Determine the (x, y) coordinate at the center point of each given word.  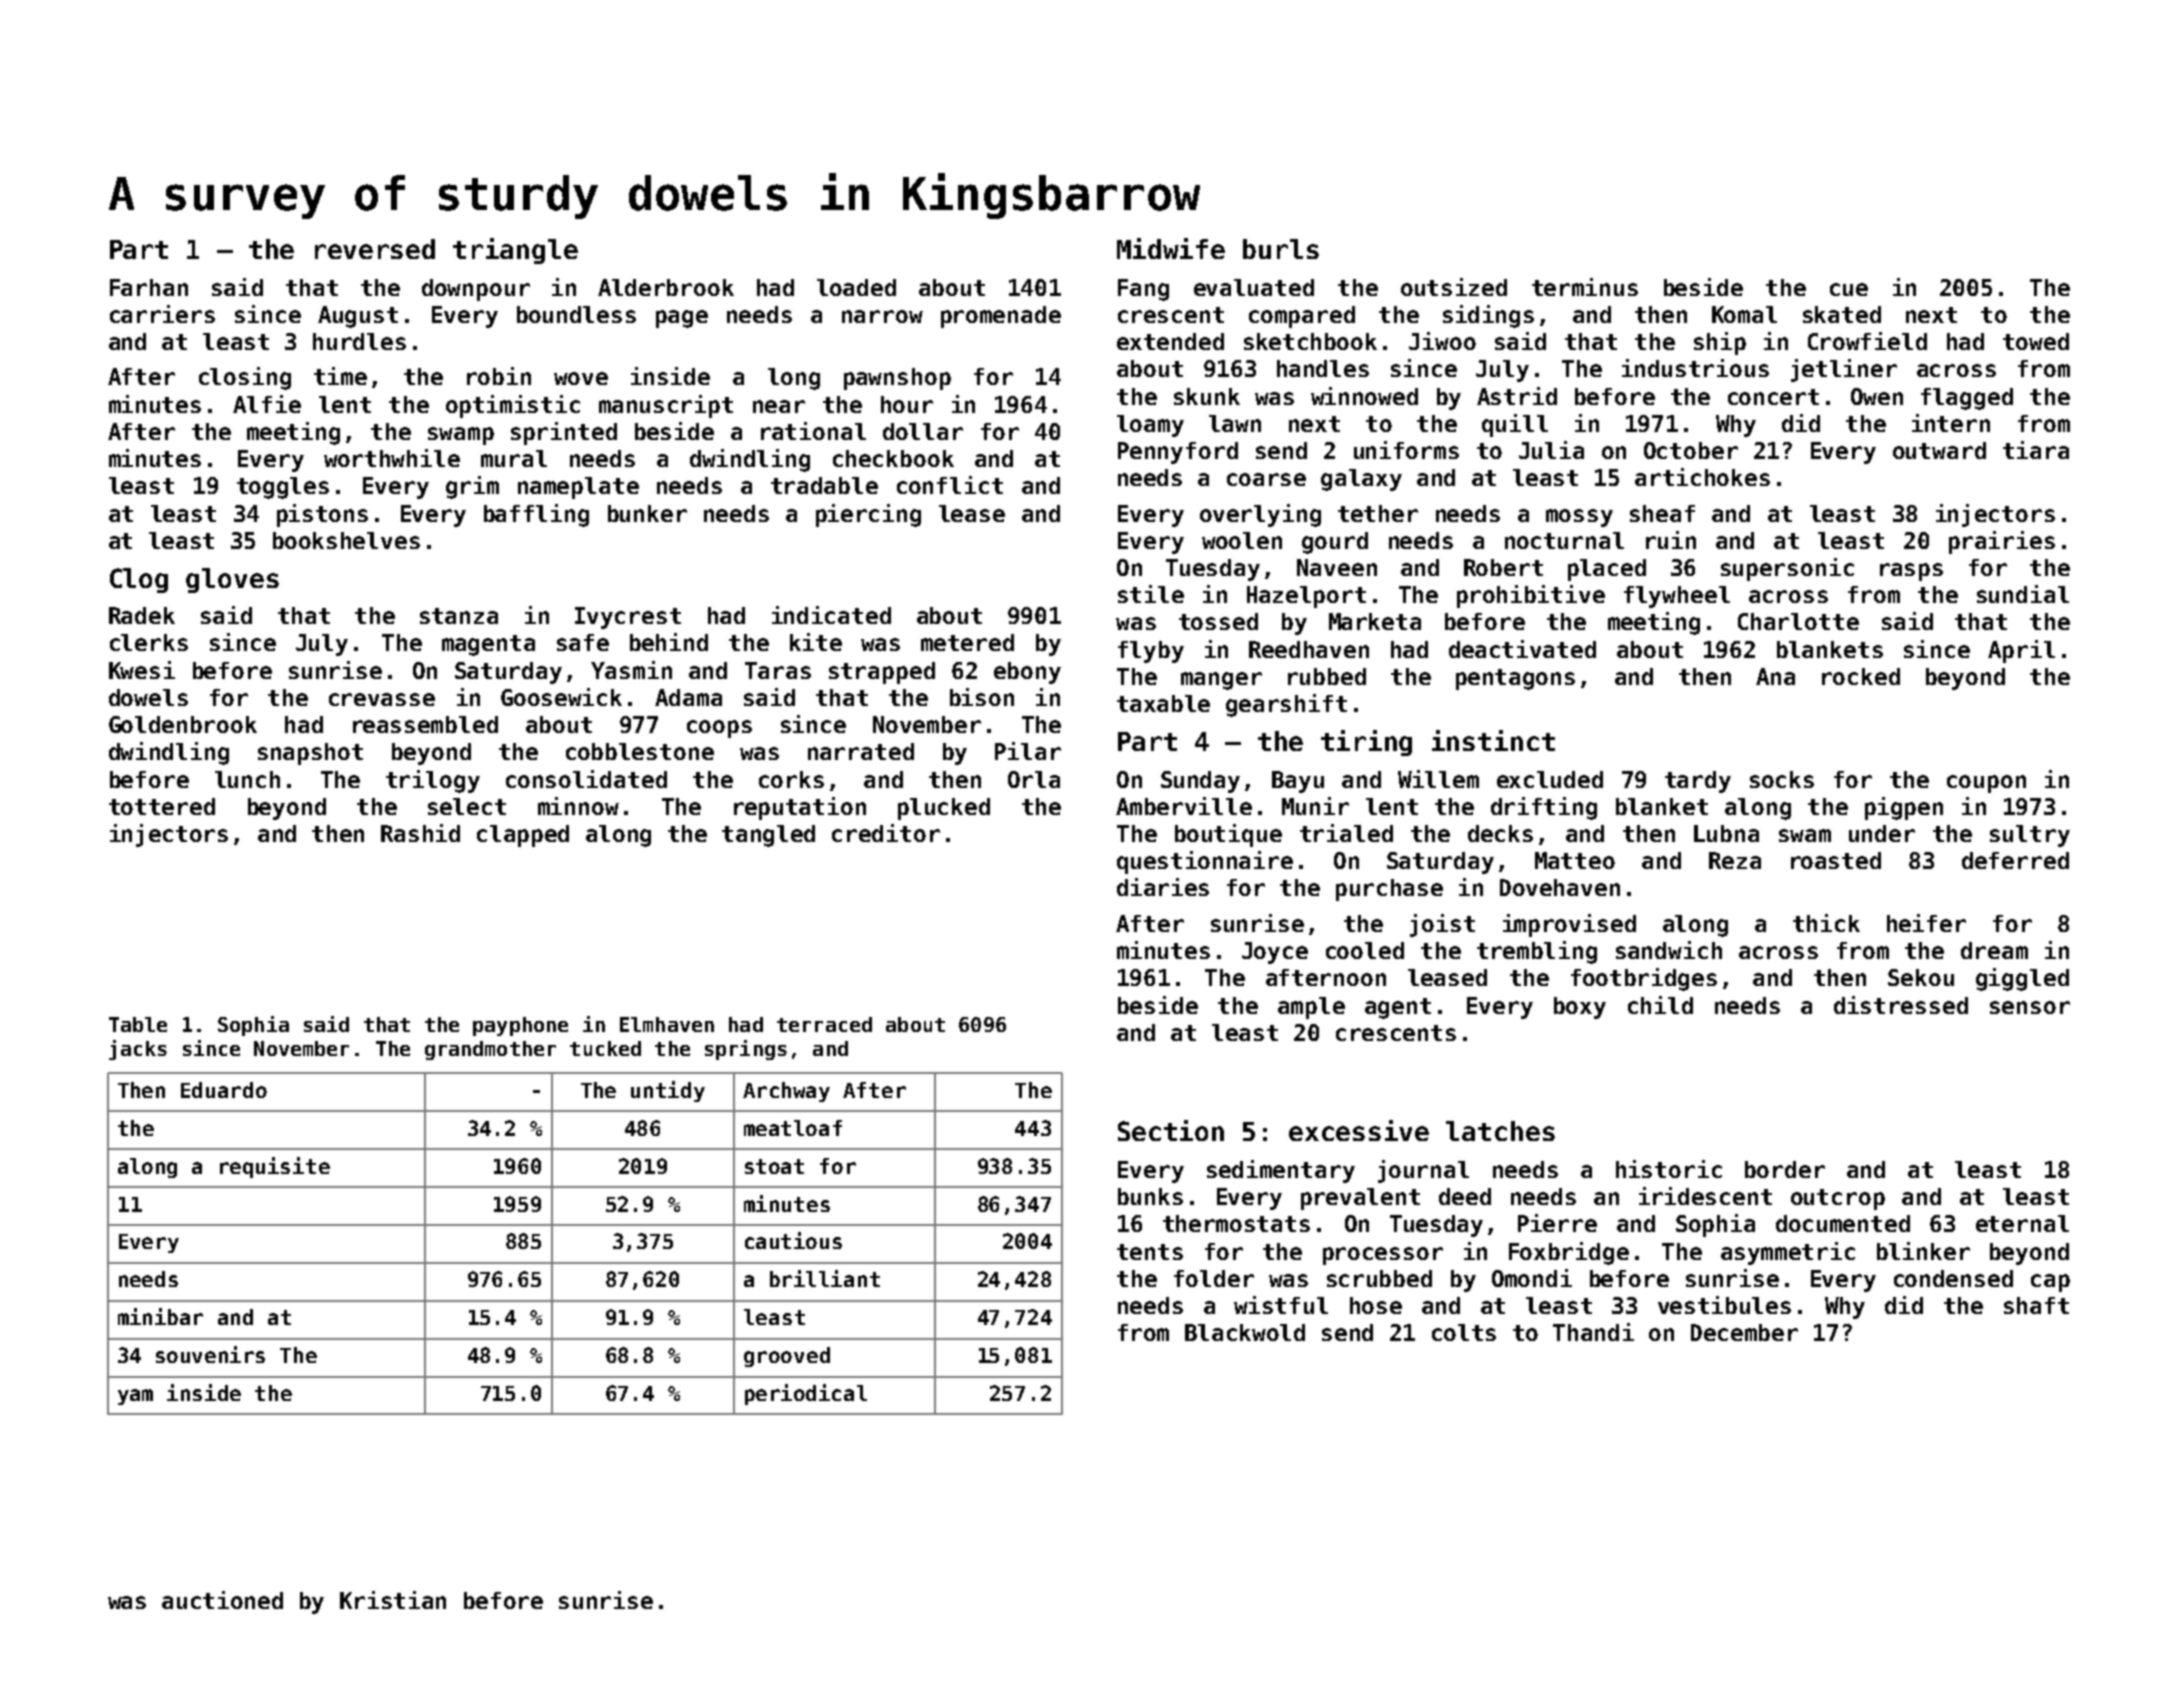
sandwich (1669, 950)
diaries (1163, 887)
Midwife (1171, 248)
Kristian (393, 1600)
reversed (375, 249)
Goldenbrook (183, 724)
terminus (1585, 287)
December (1744, 1332)
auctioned (222, 1600)
